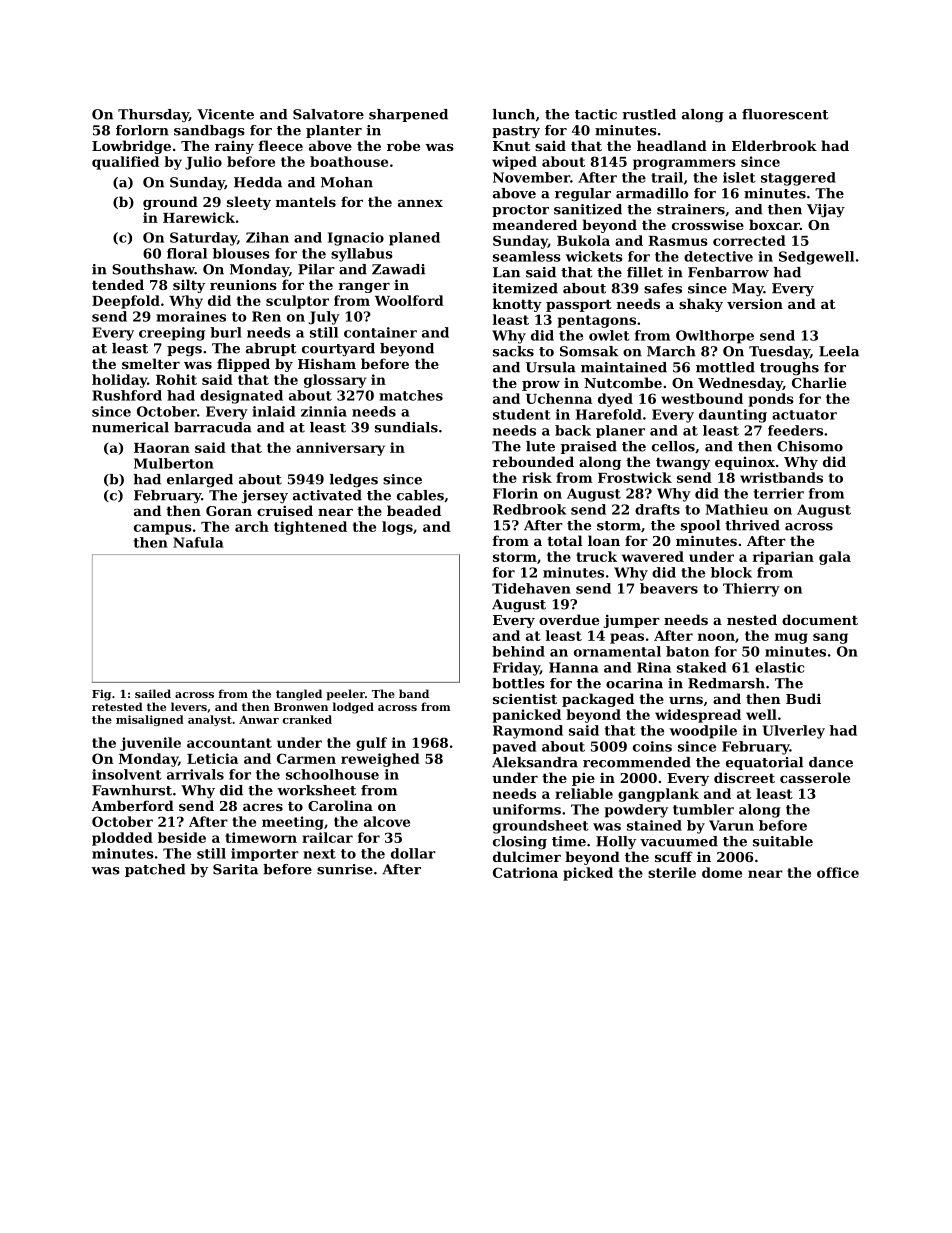 Image resolution: width=952 pixels, height=1233 pixels. I want to click on tangled, so click(299, 695).
